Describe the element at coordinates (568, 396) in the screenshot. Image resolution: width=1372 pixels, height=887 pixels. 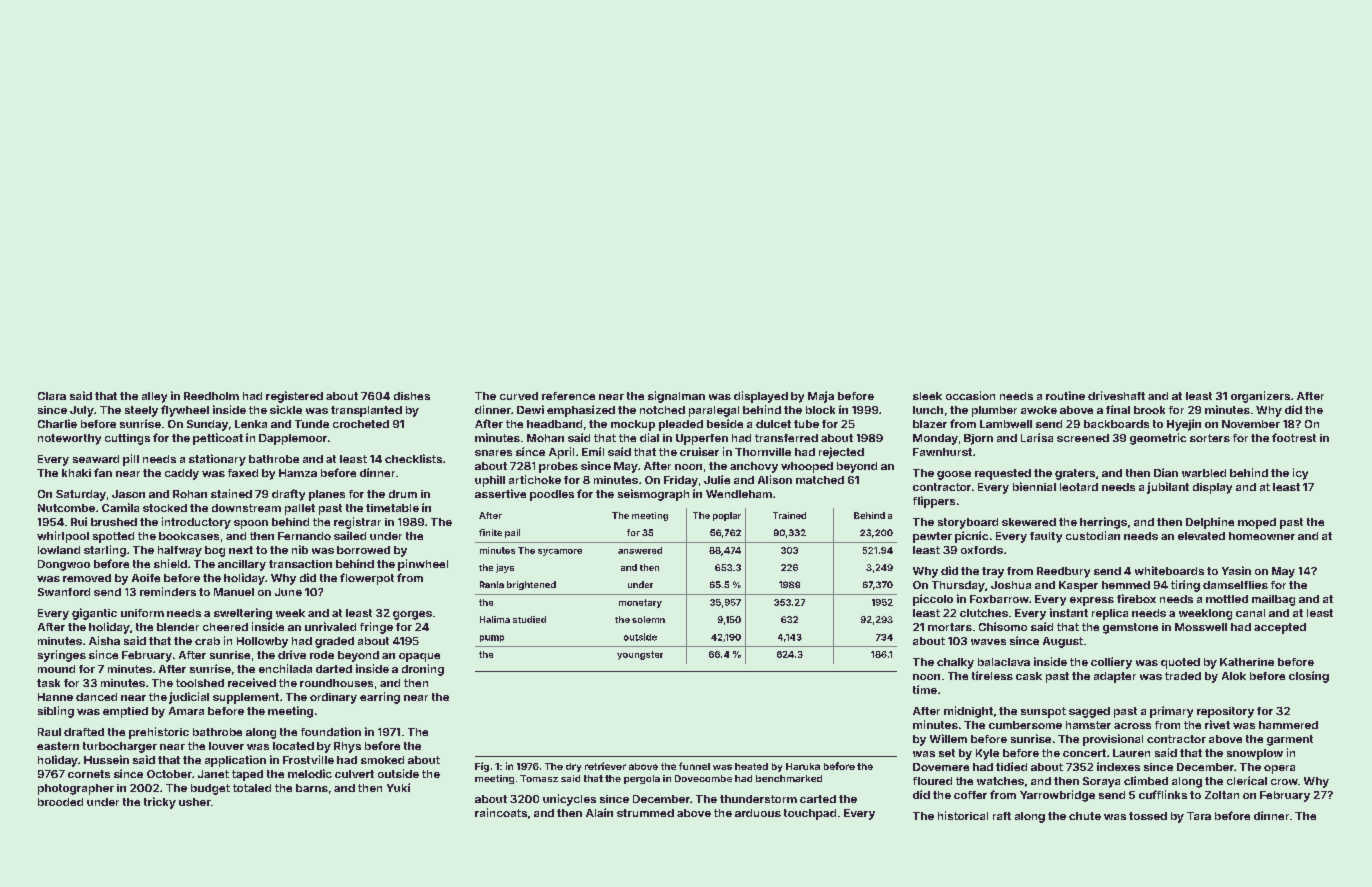
I see `reference` at that location.
